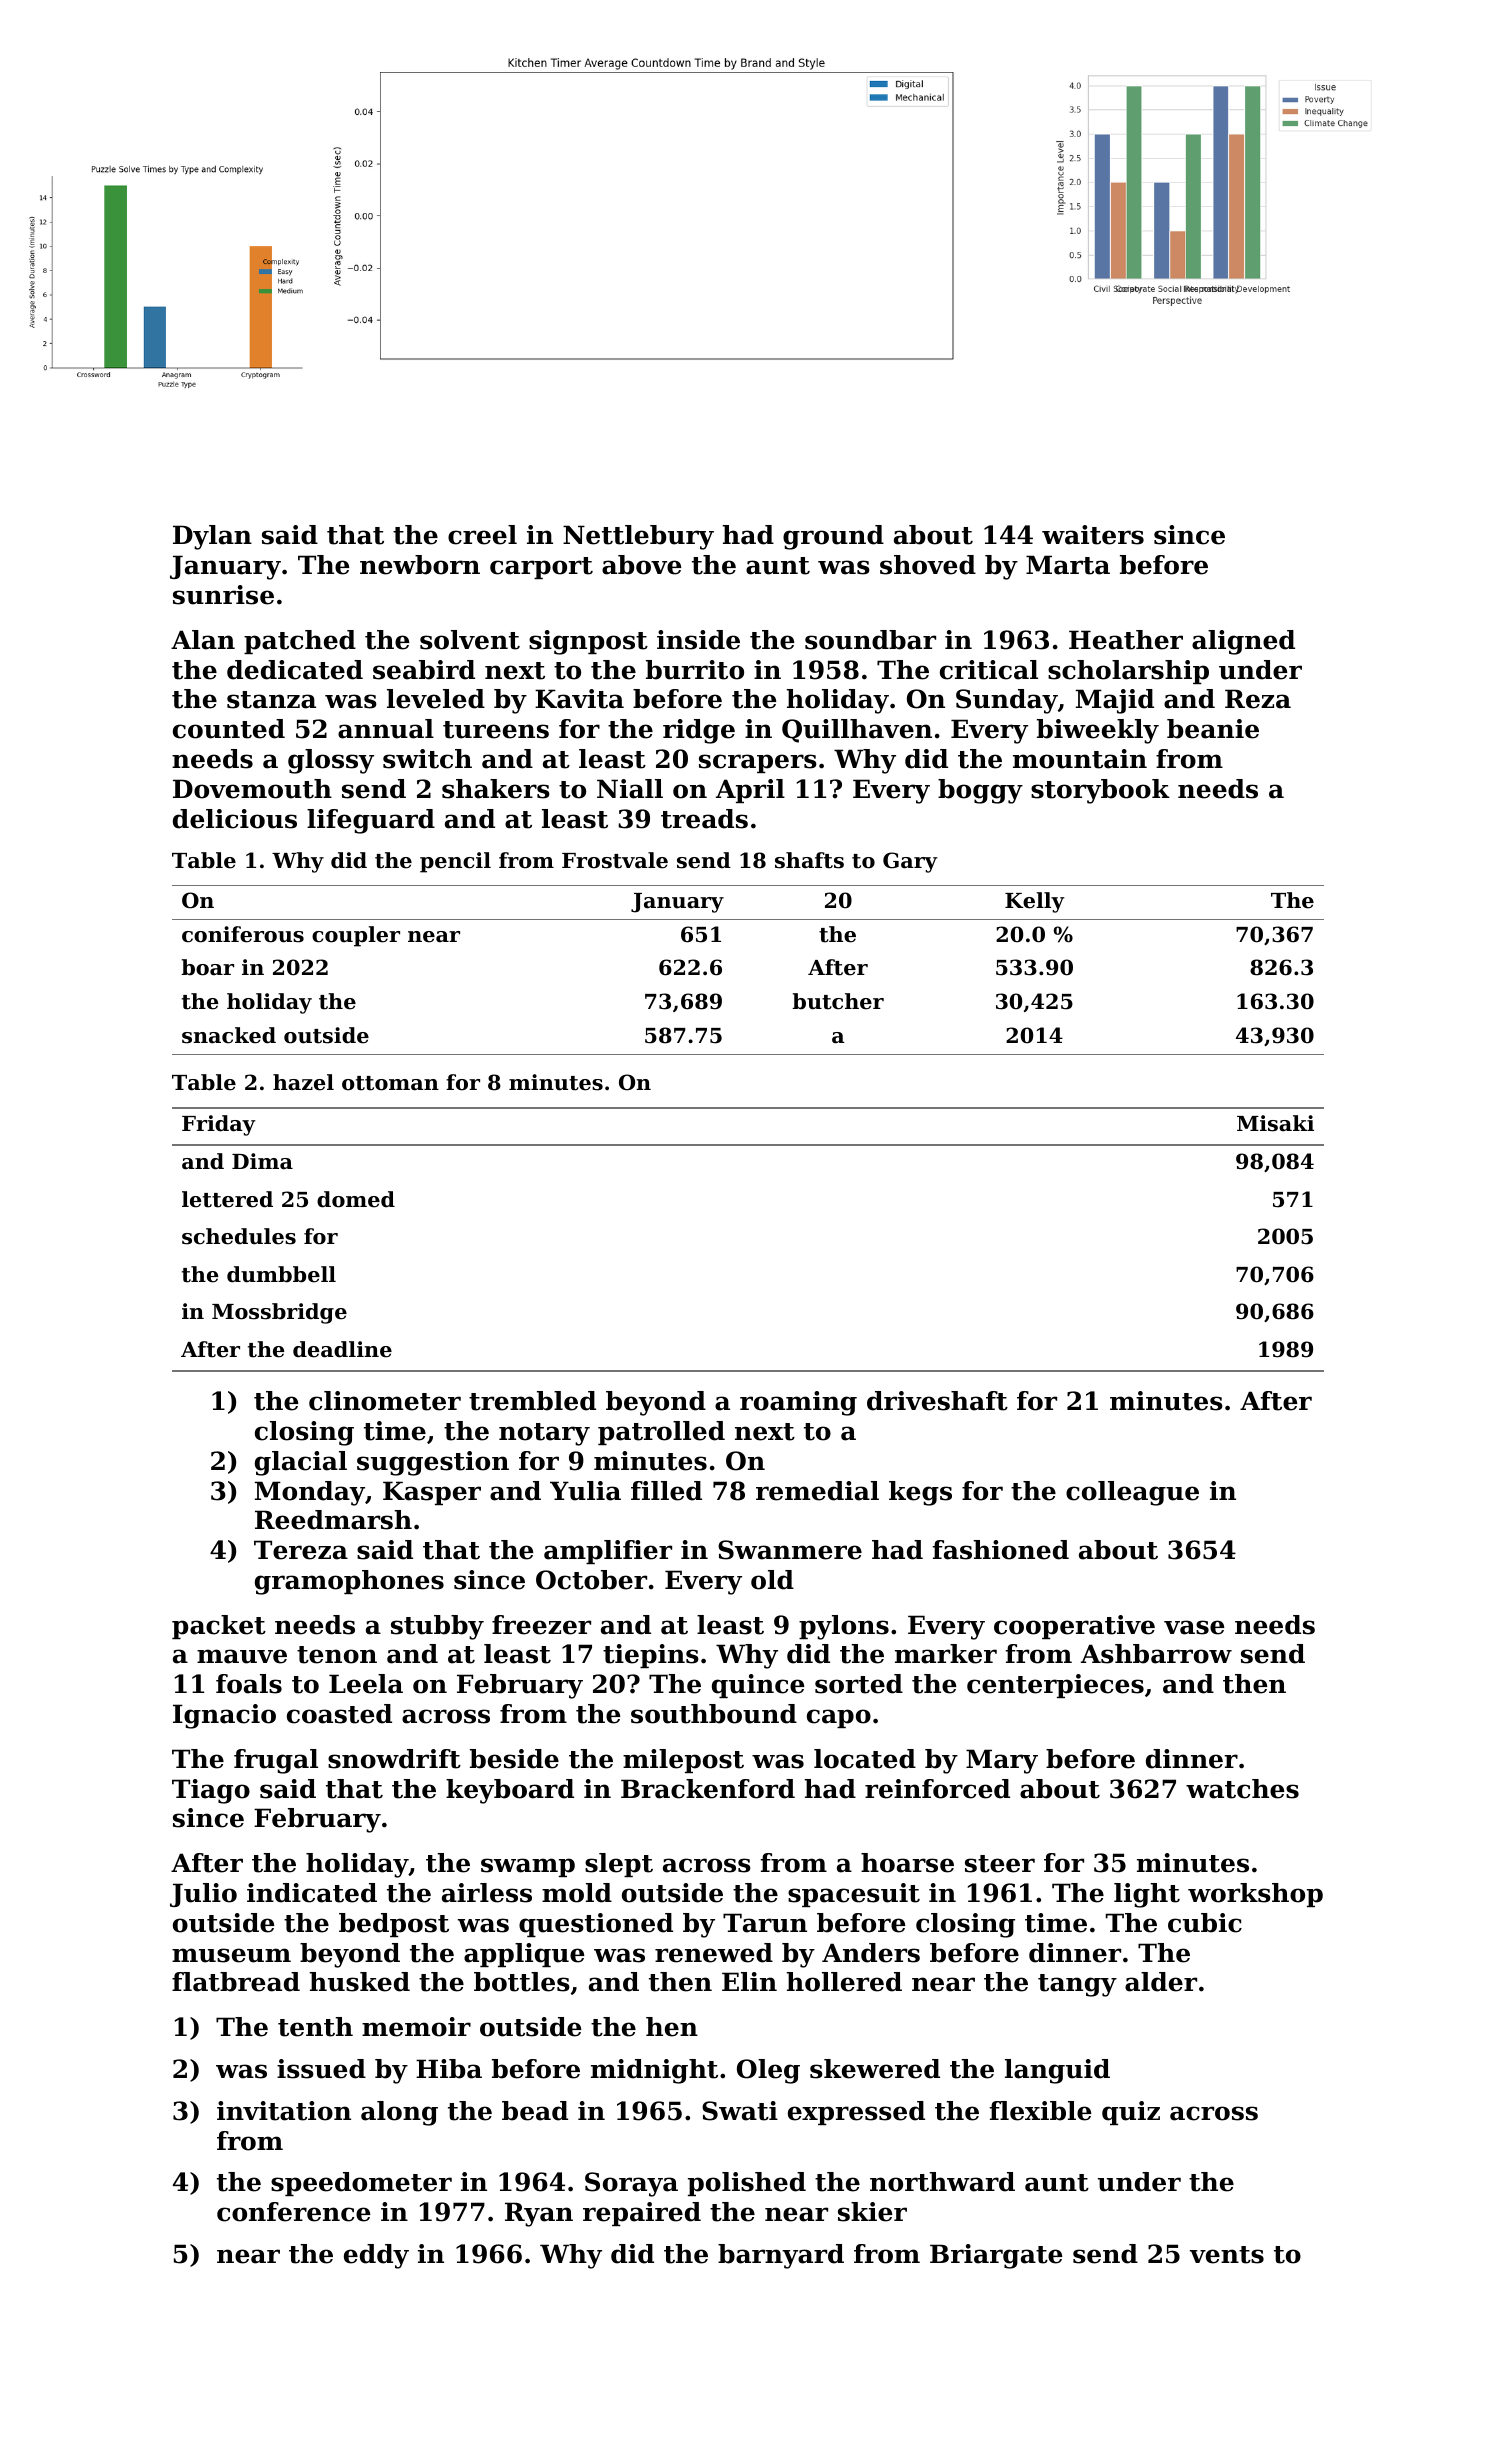  I want to click on shoved, so click(928, 565).
